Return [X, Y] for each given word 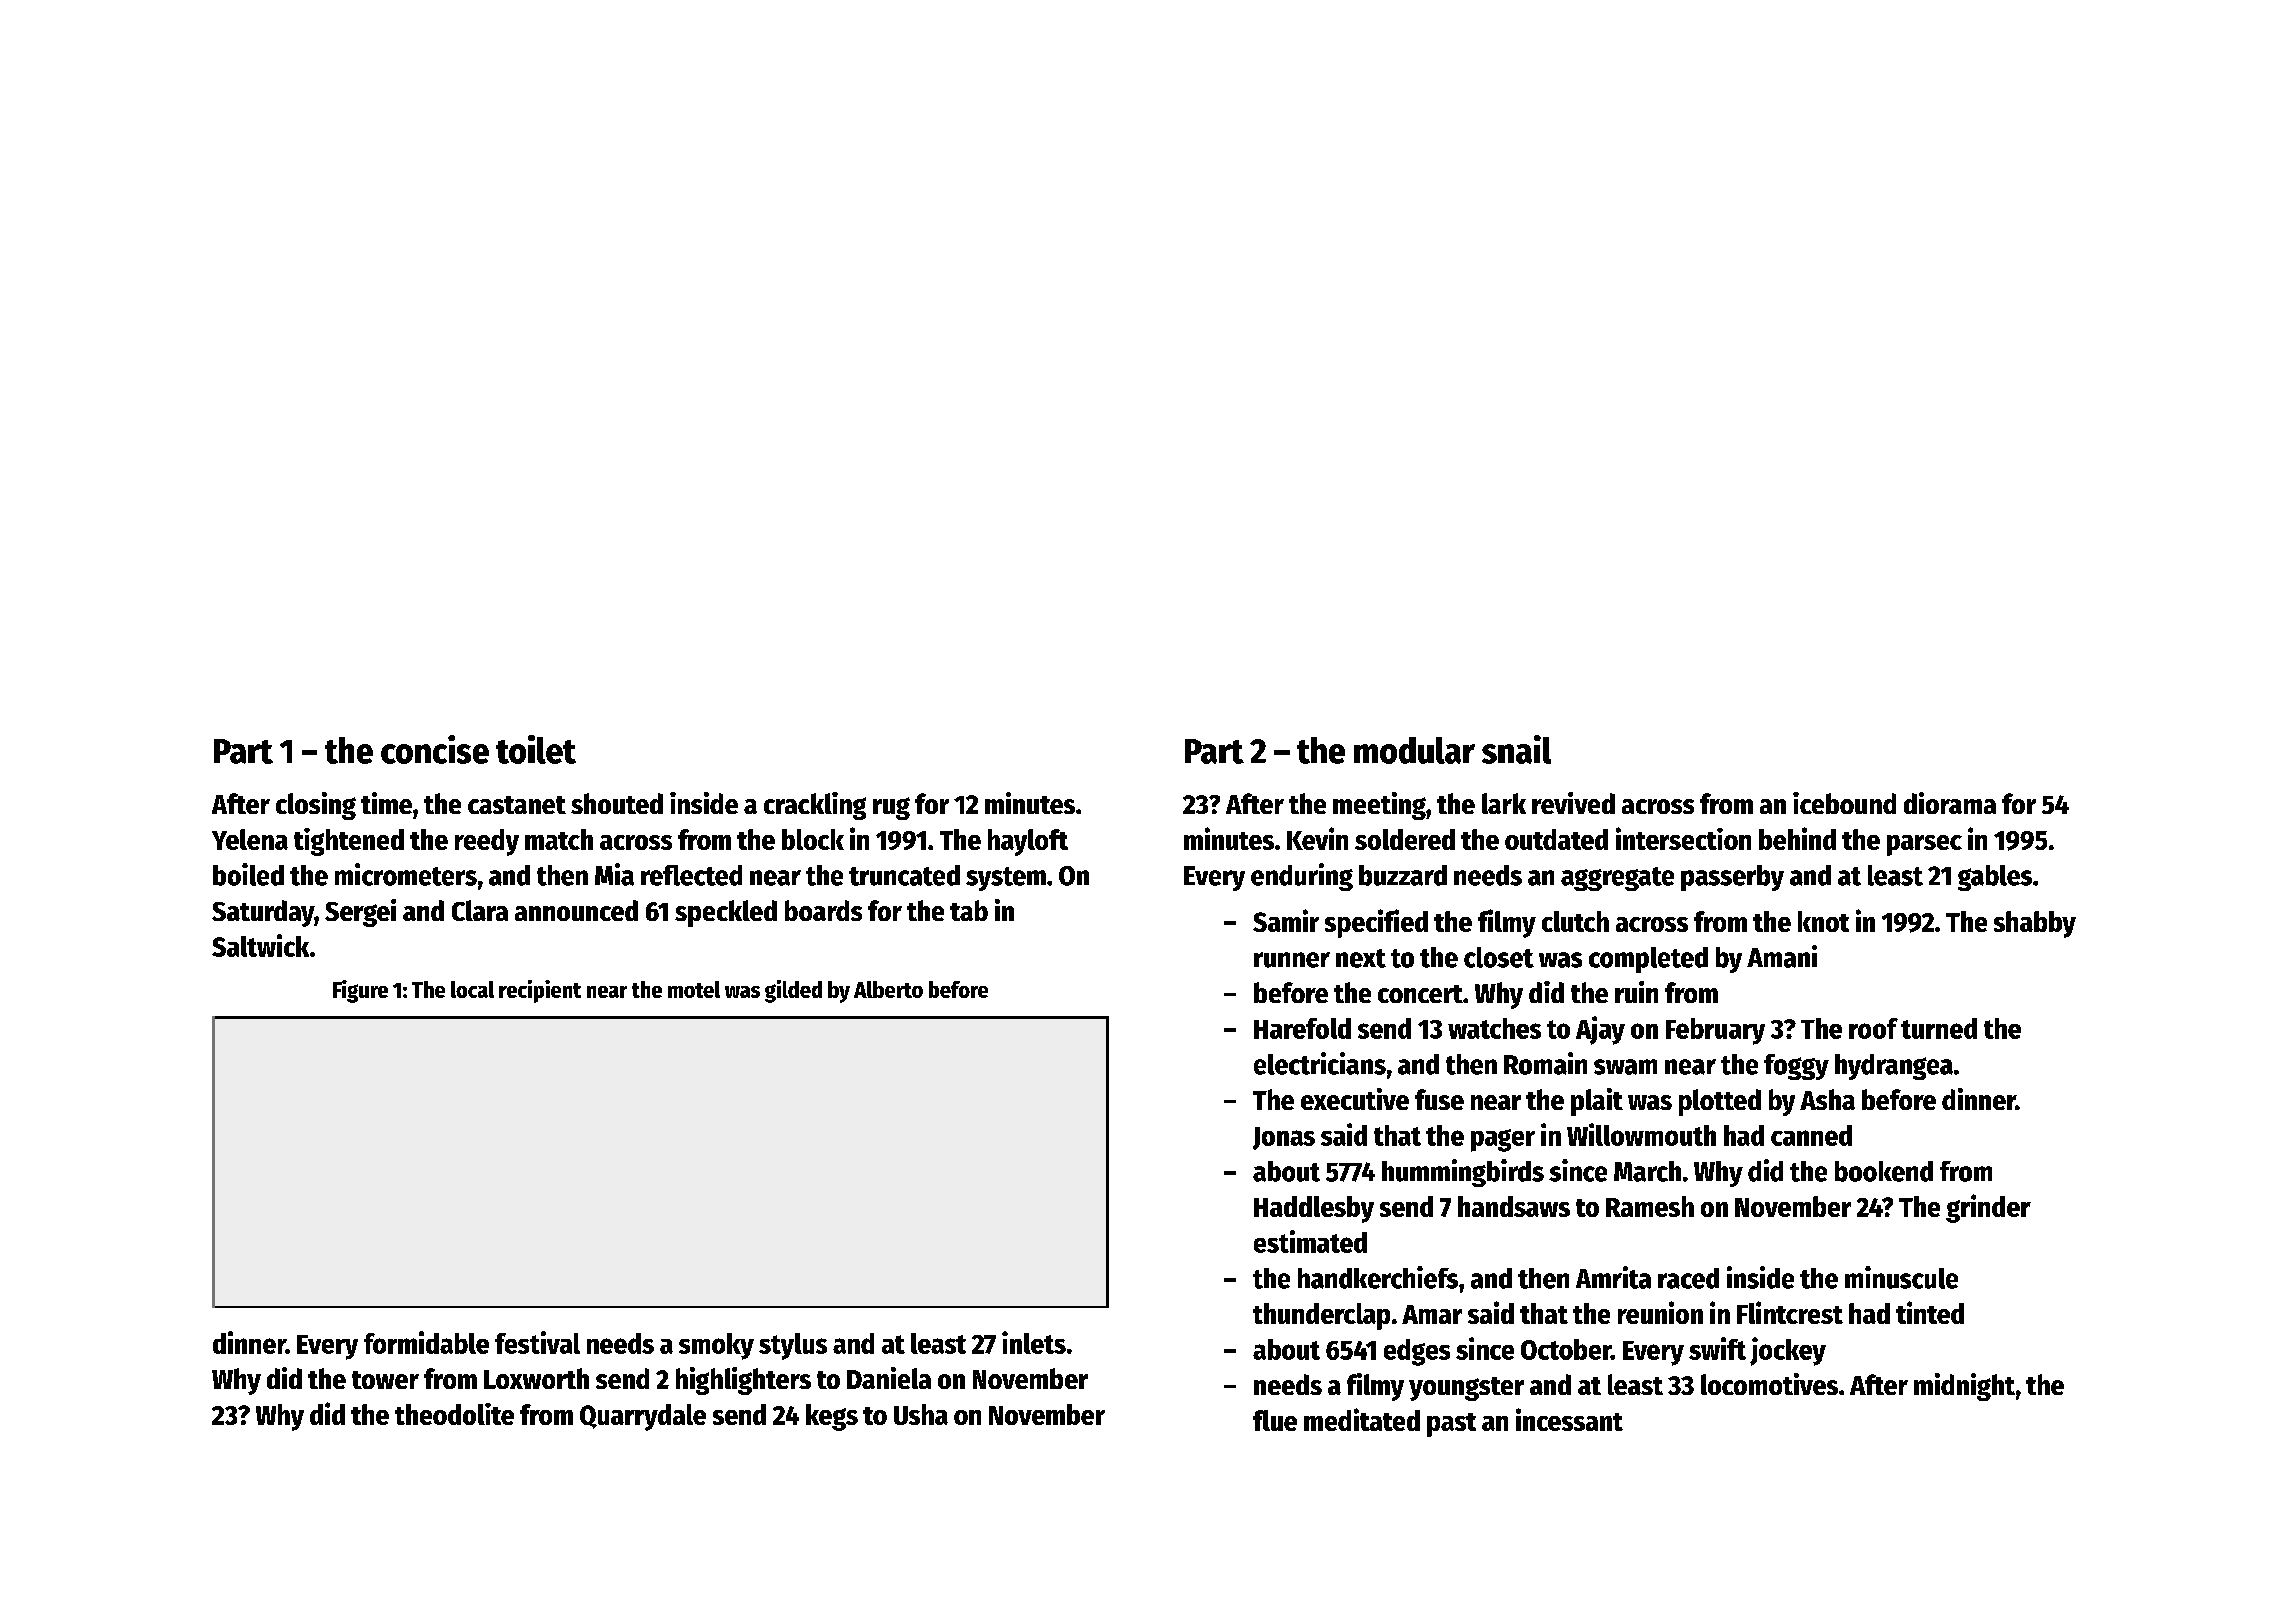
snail [1516, 749]
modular [1414, 750]
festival [537, 1342]
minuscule [1901, 1277]
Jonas [1284, 1138]
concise [435, 749]
